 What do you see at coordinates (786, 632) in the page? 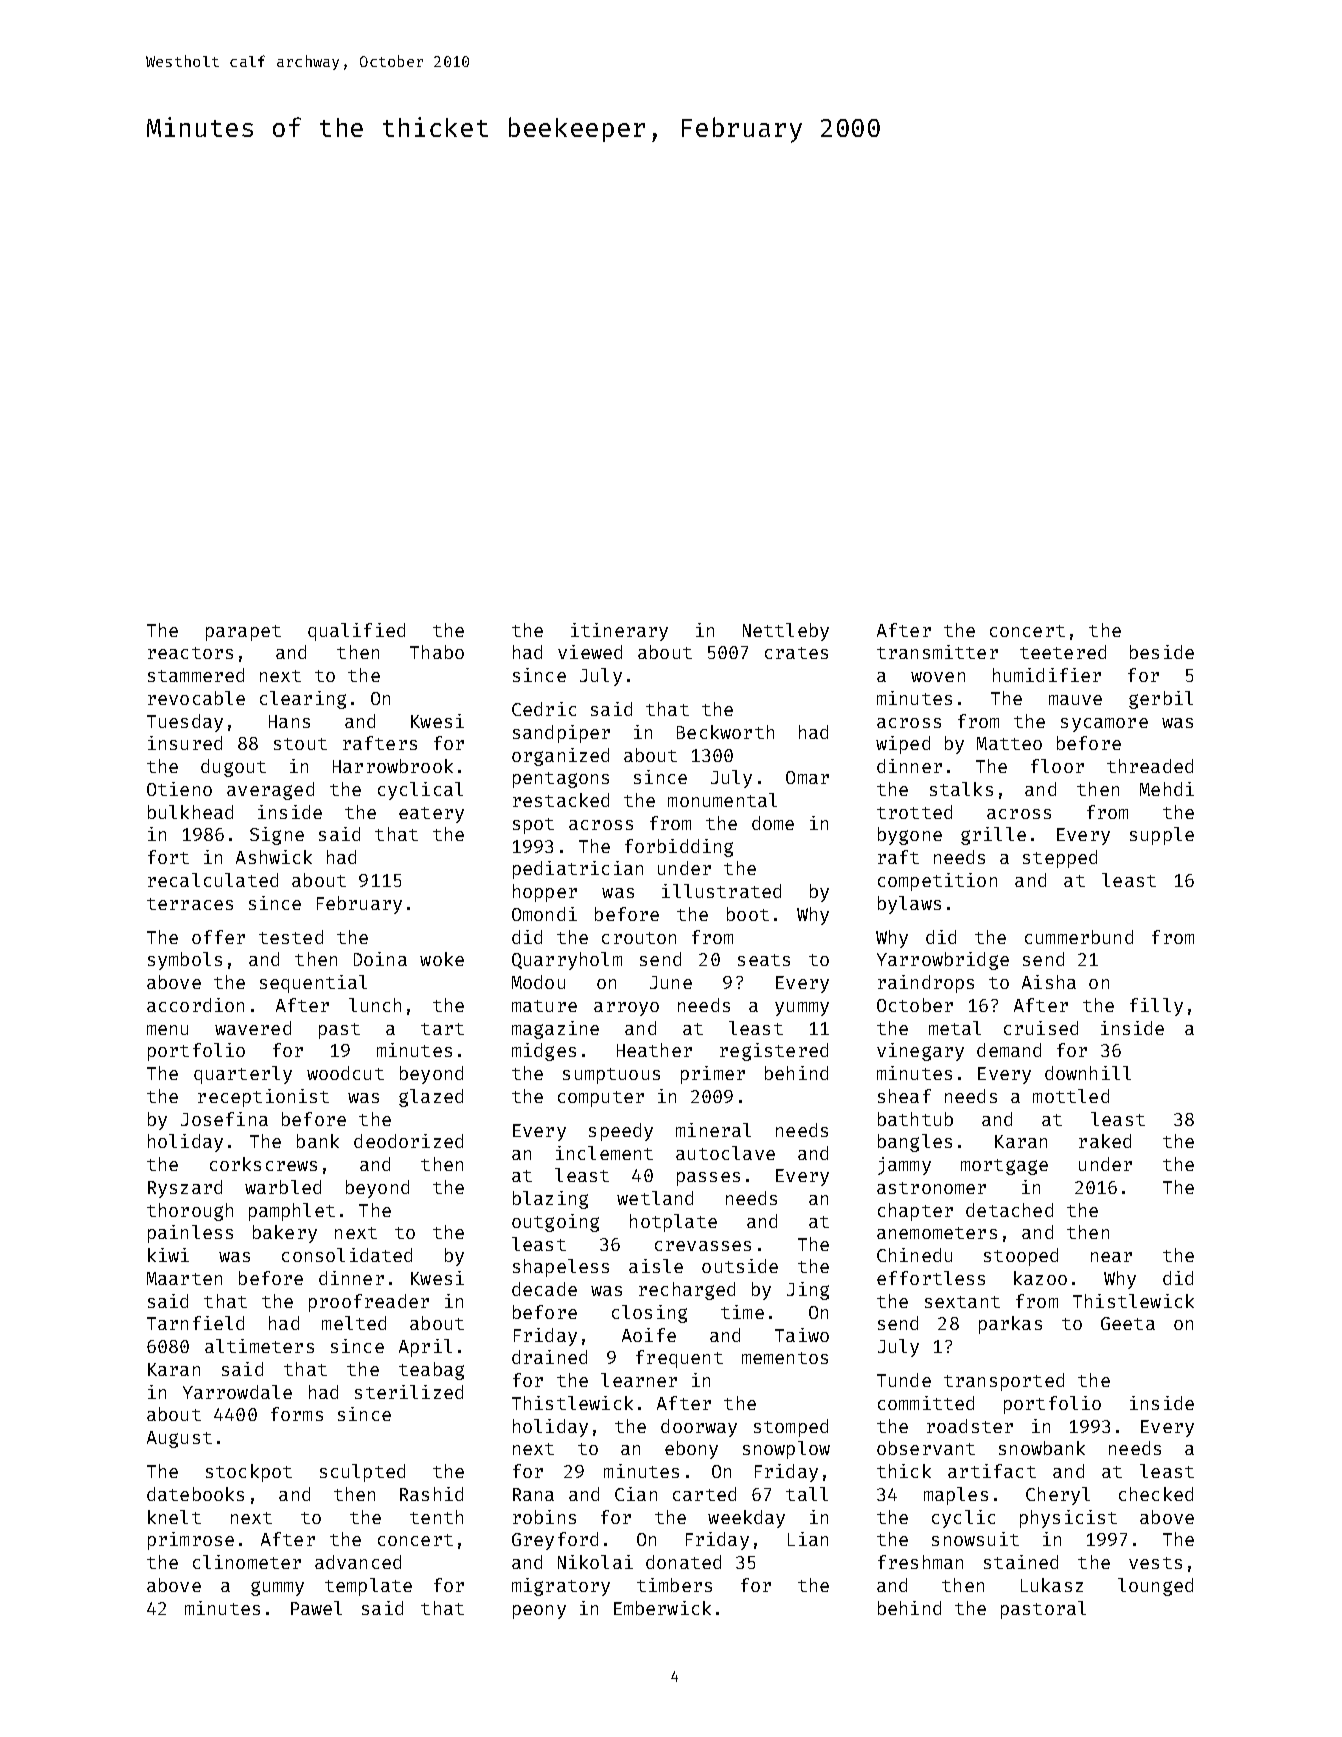
I see `Nettleby` at bounding box center [786, 632].
